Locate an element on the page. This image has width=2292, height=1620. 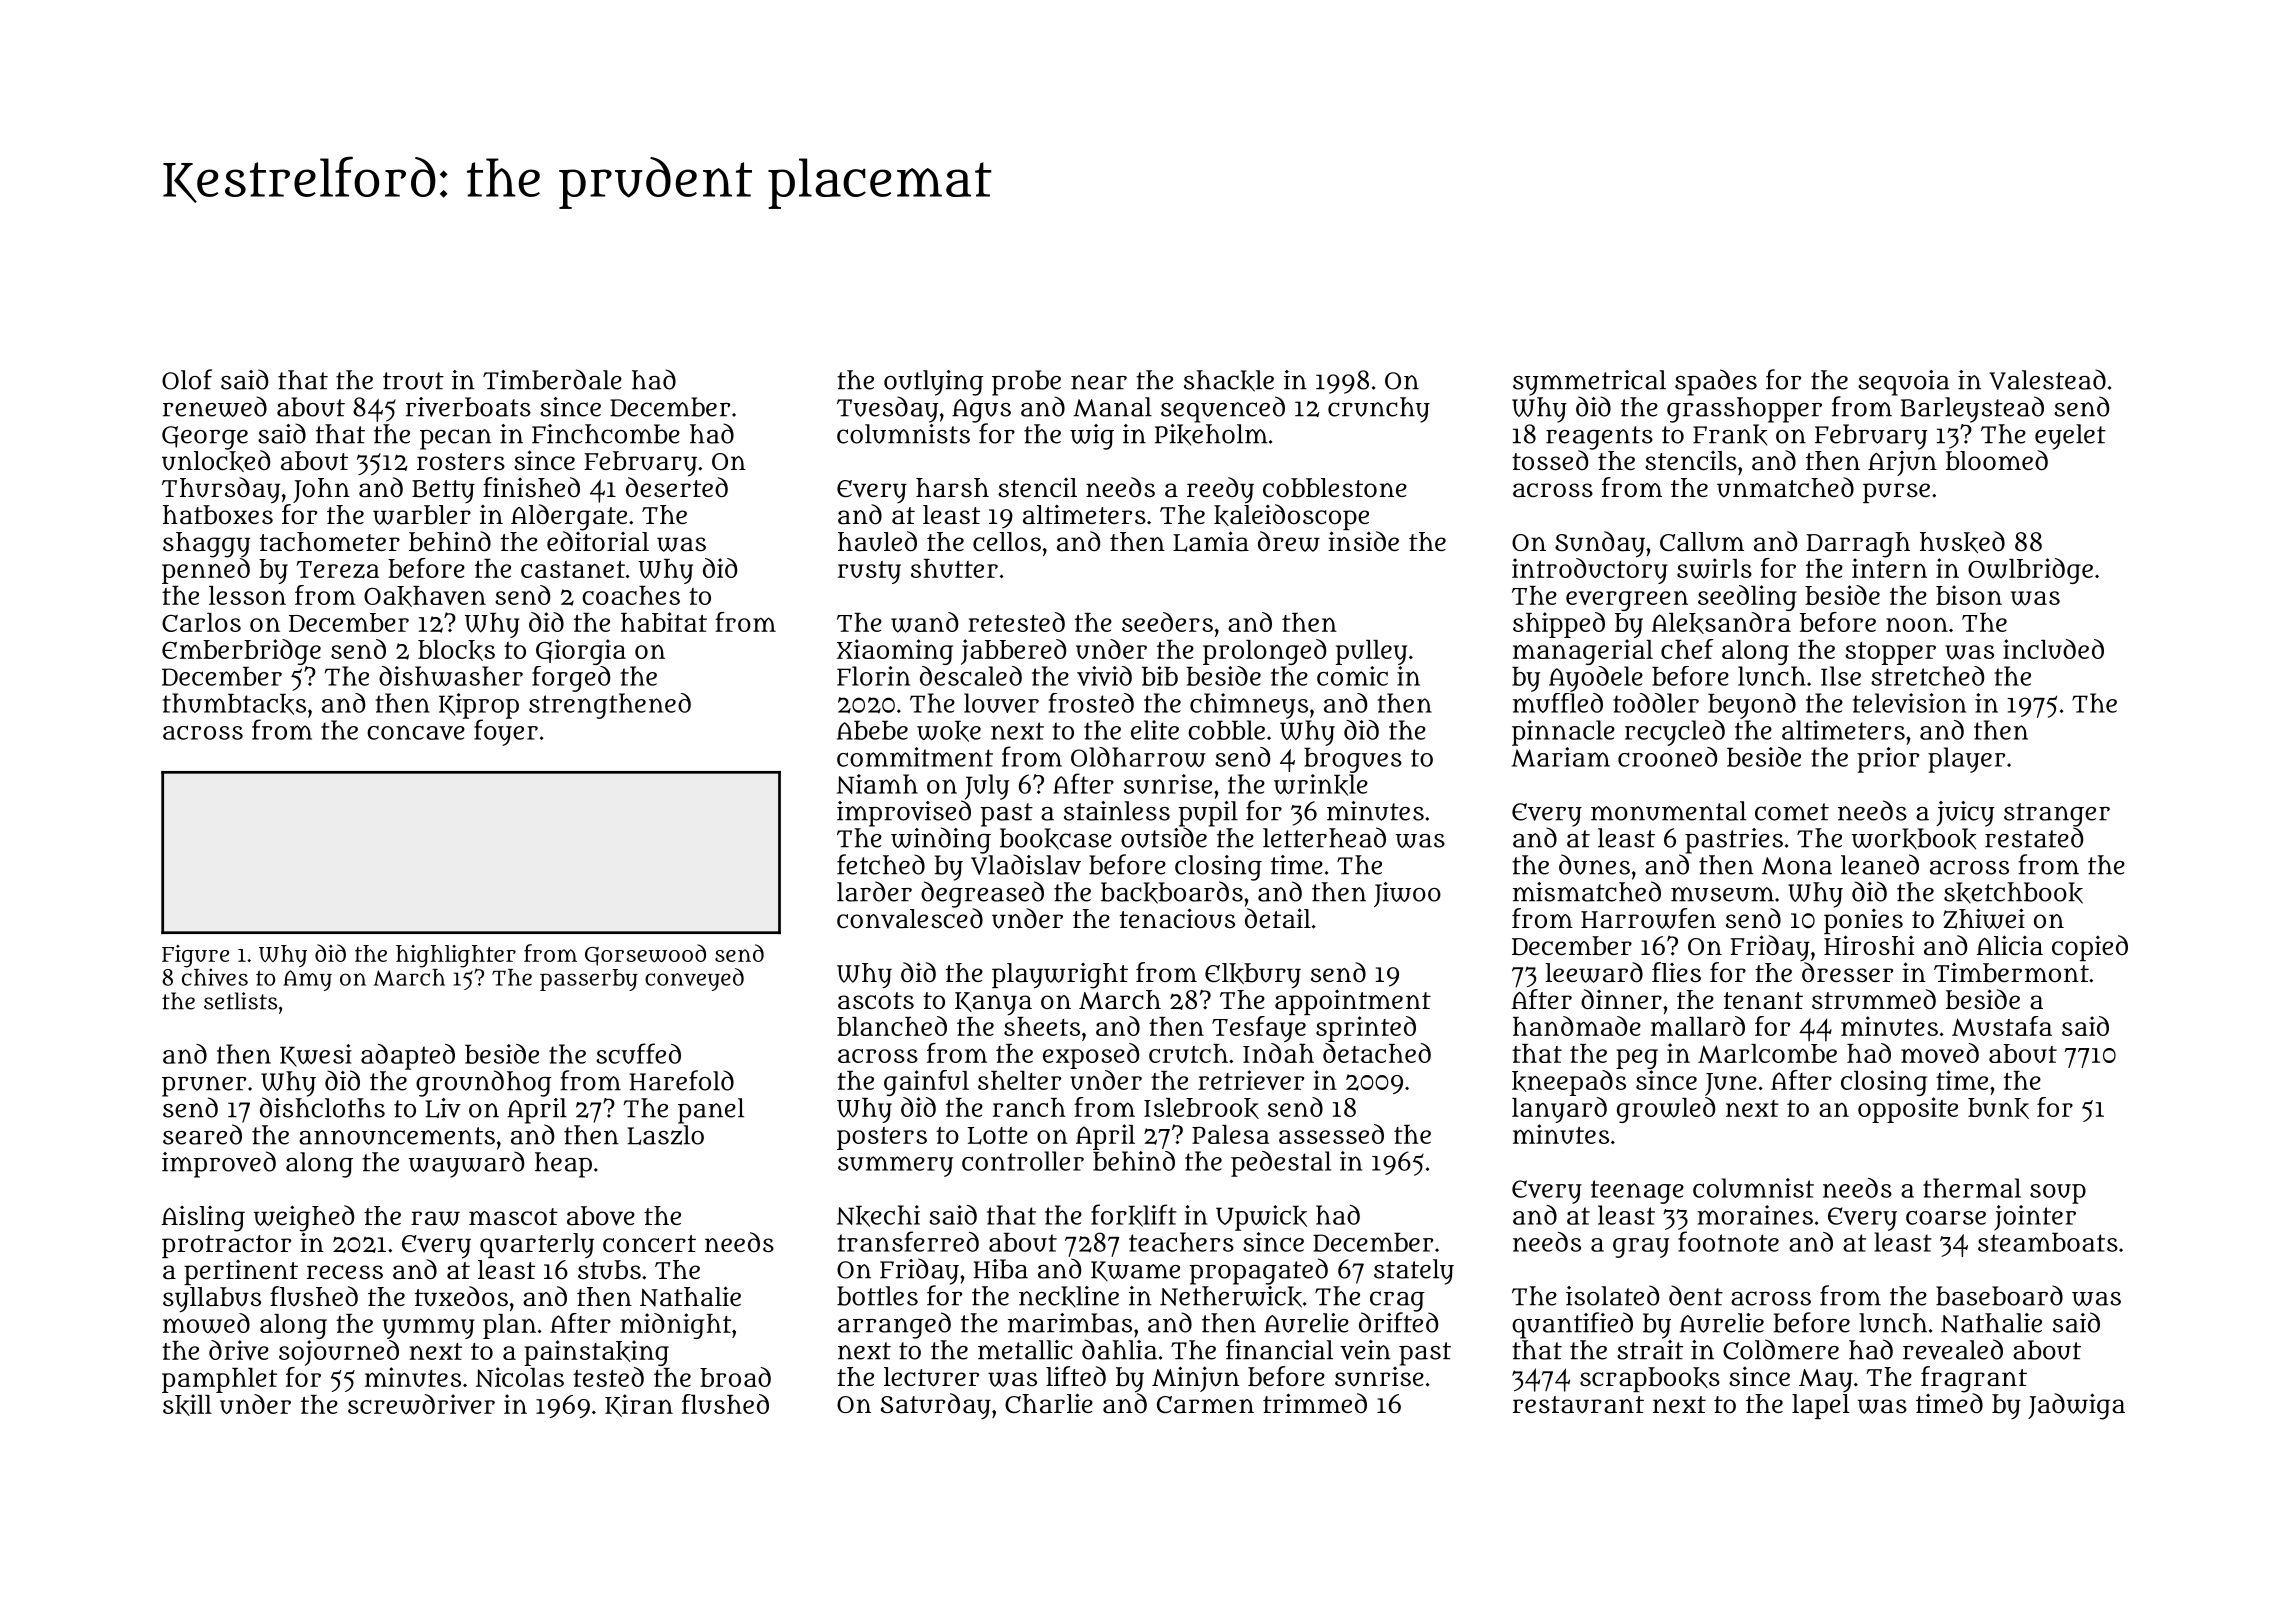
arranged is located at coordinates (894, 1325).
